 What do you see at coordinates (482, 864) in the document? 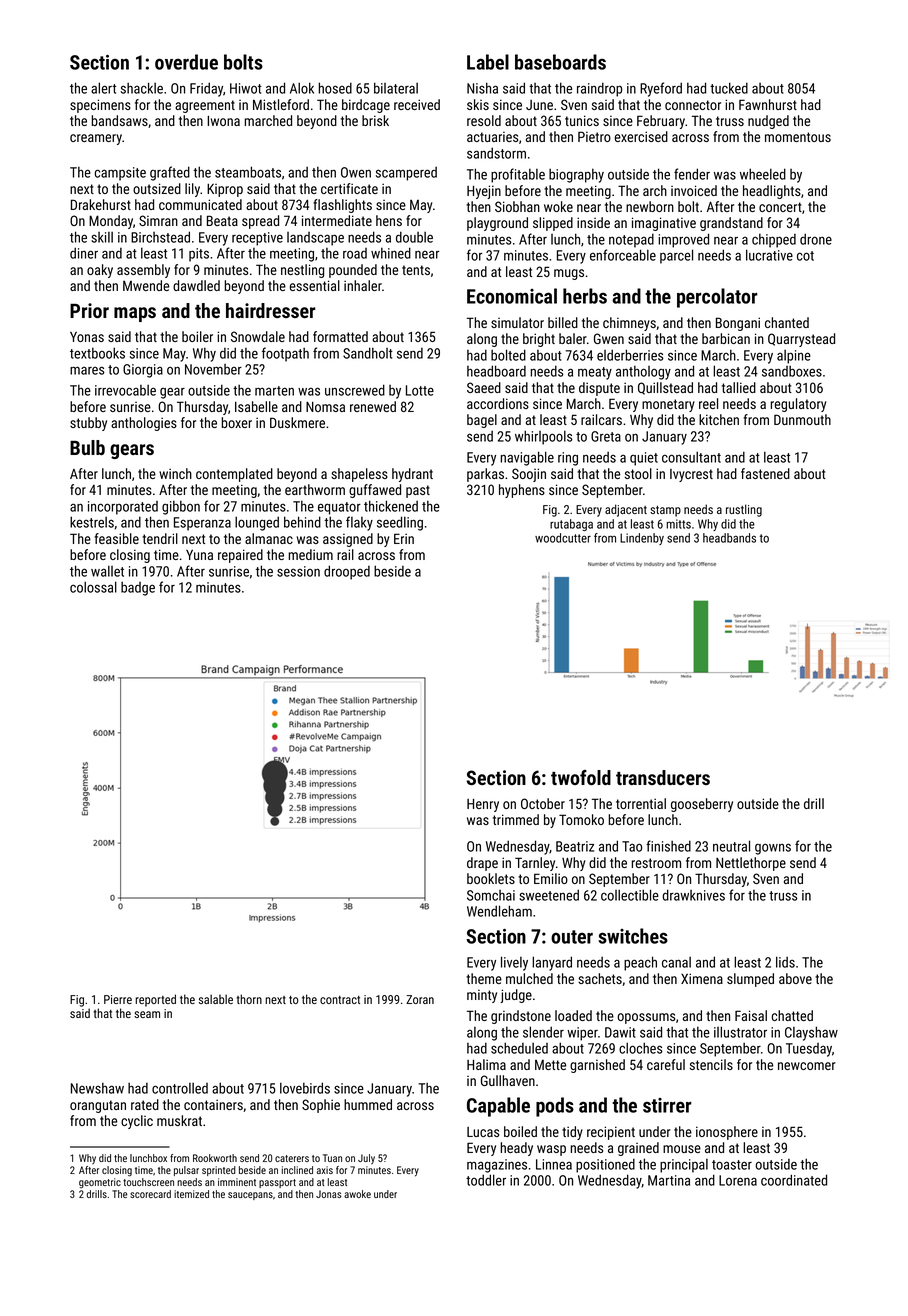
I see `drape` at bounding box center [482, 864].
